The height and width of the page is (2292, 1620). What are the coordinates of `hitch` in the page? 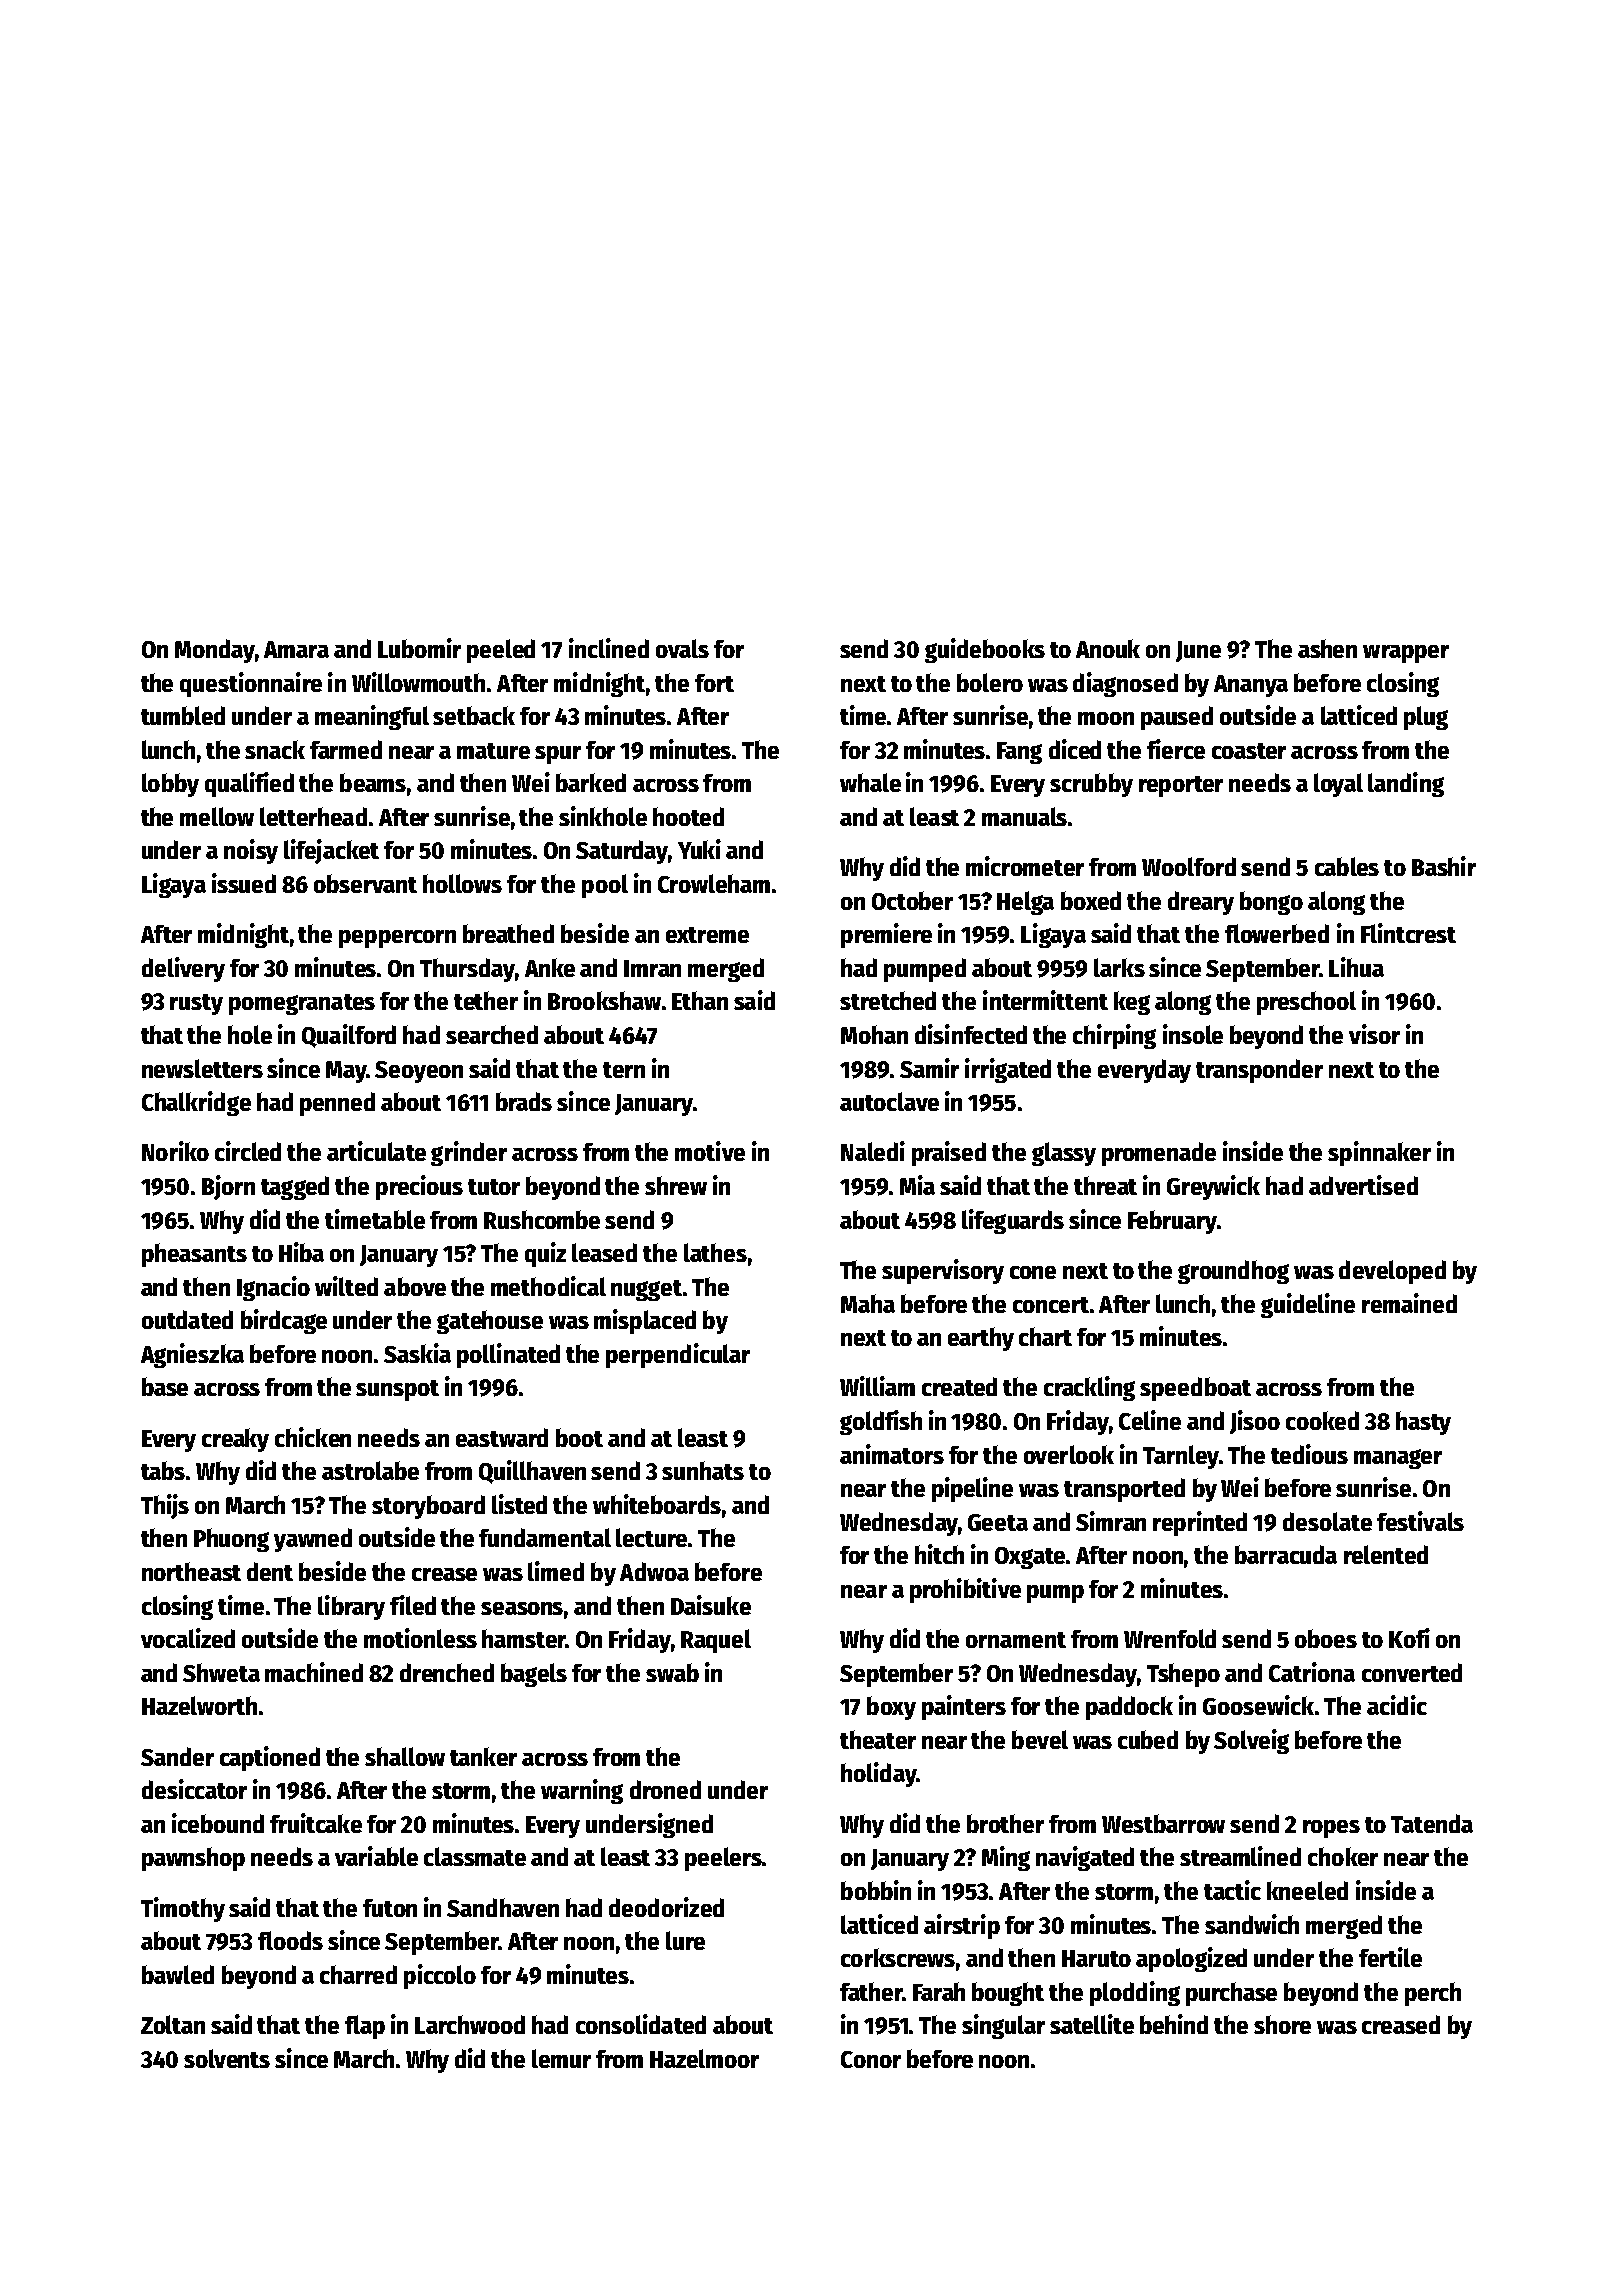 It's located at (939, 1554).
